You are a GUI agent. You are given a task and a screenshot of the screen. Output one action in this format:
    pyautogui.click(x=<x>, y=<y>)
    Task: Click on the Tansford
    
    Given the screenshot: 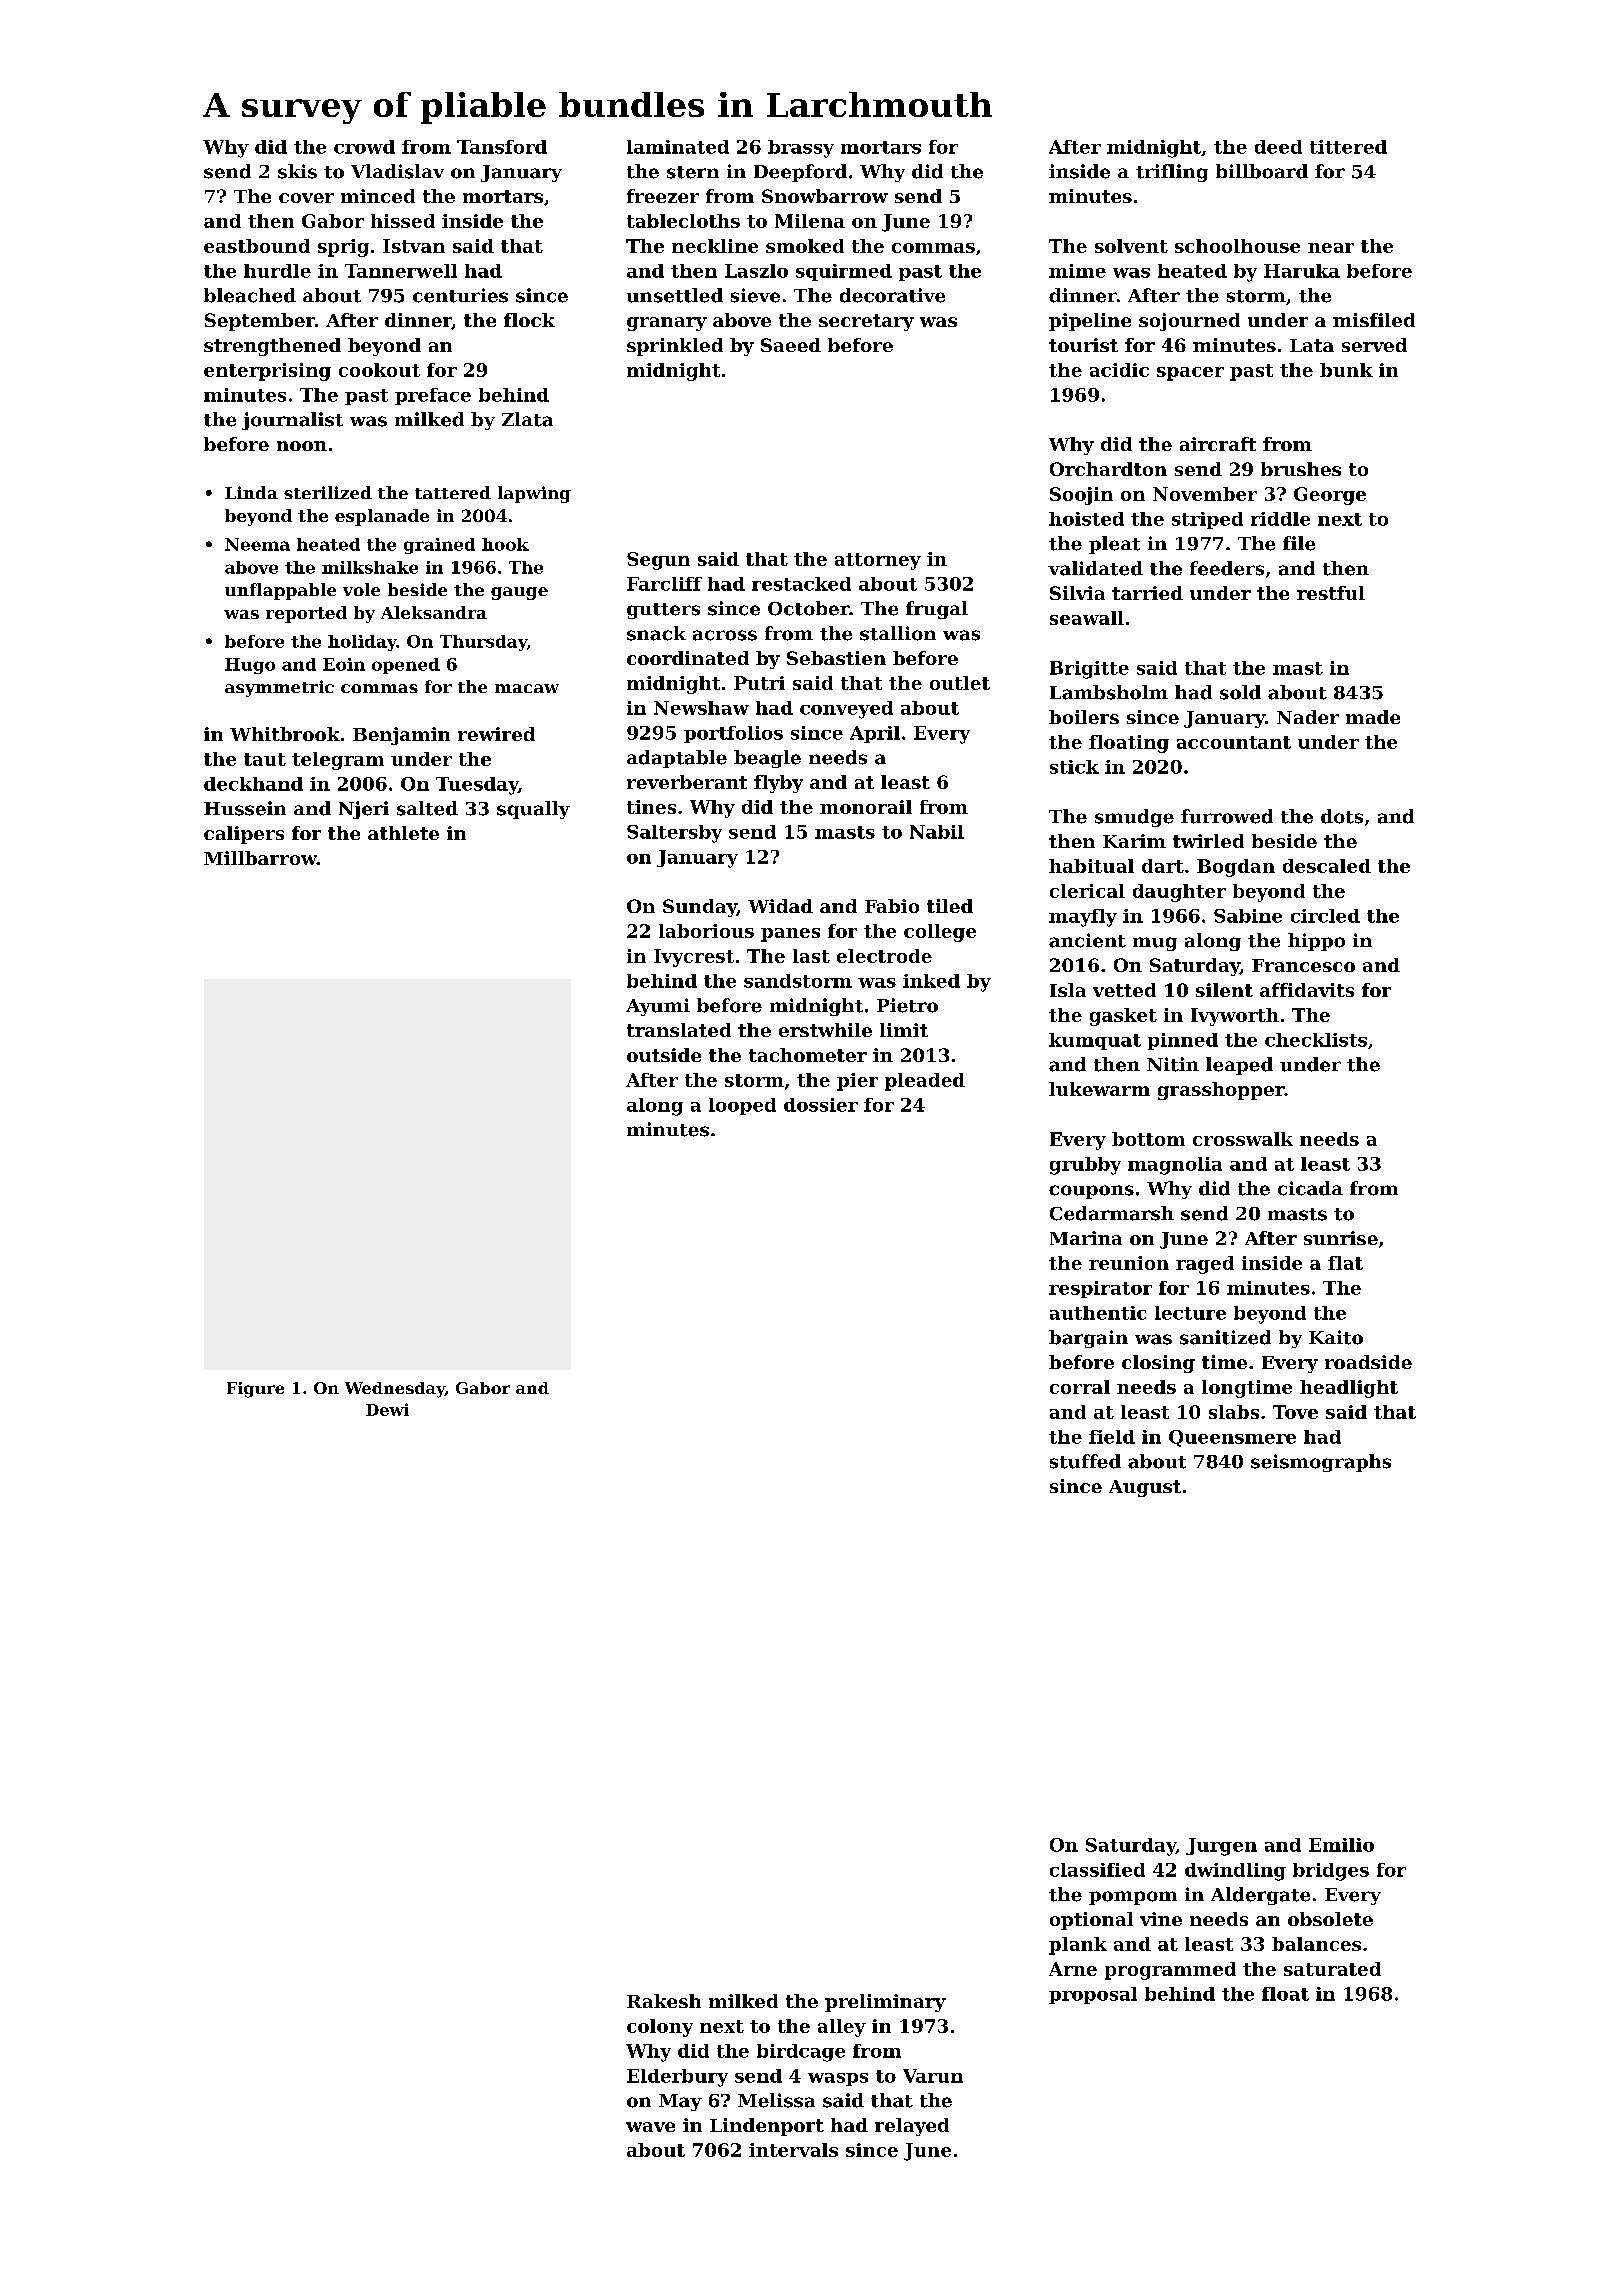 What is the action you would take?
    pyautogui.click(x=502, y=147)
